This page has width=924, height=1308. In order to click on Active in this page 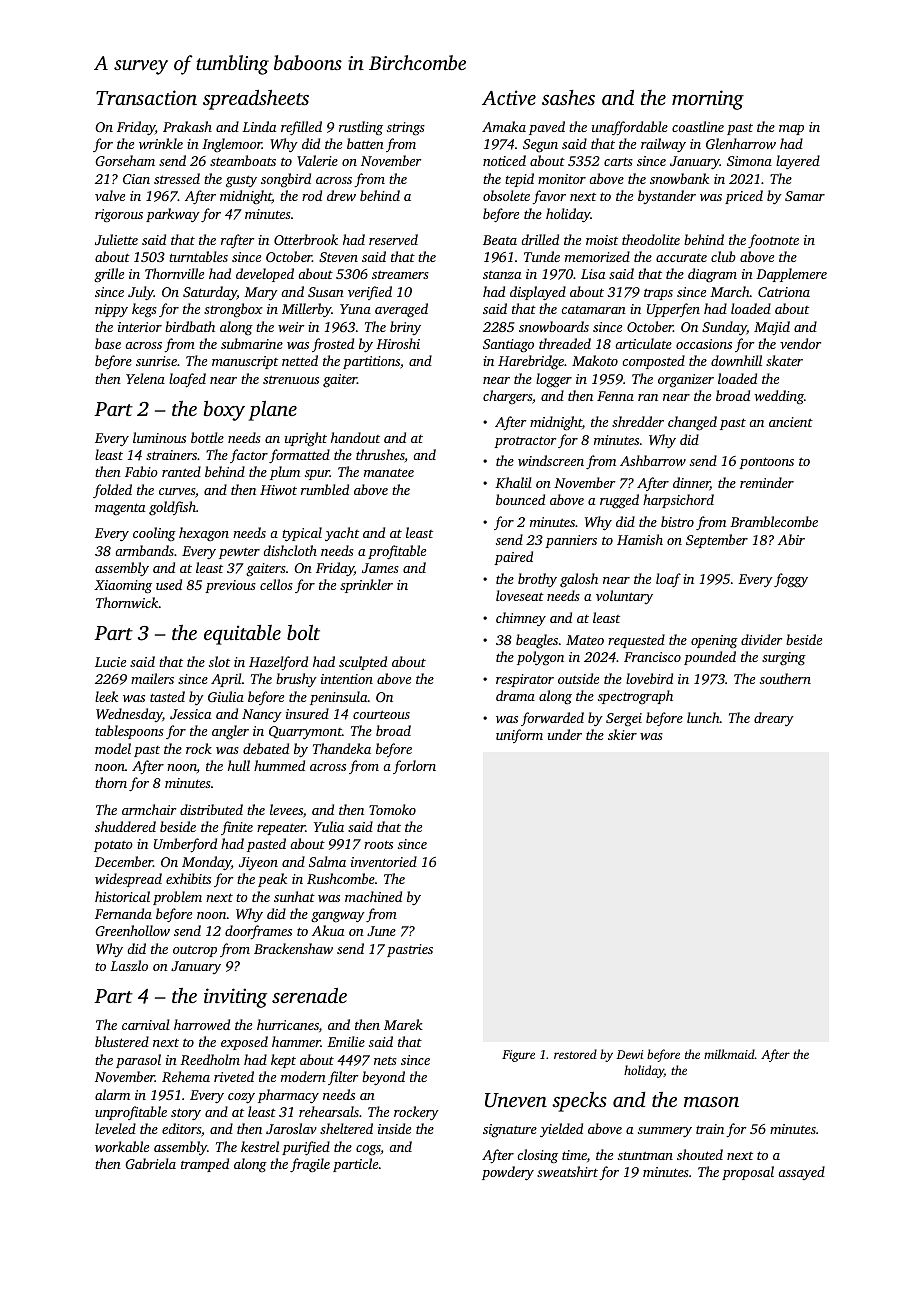, I will do `click(509, 97)`.
